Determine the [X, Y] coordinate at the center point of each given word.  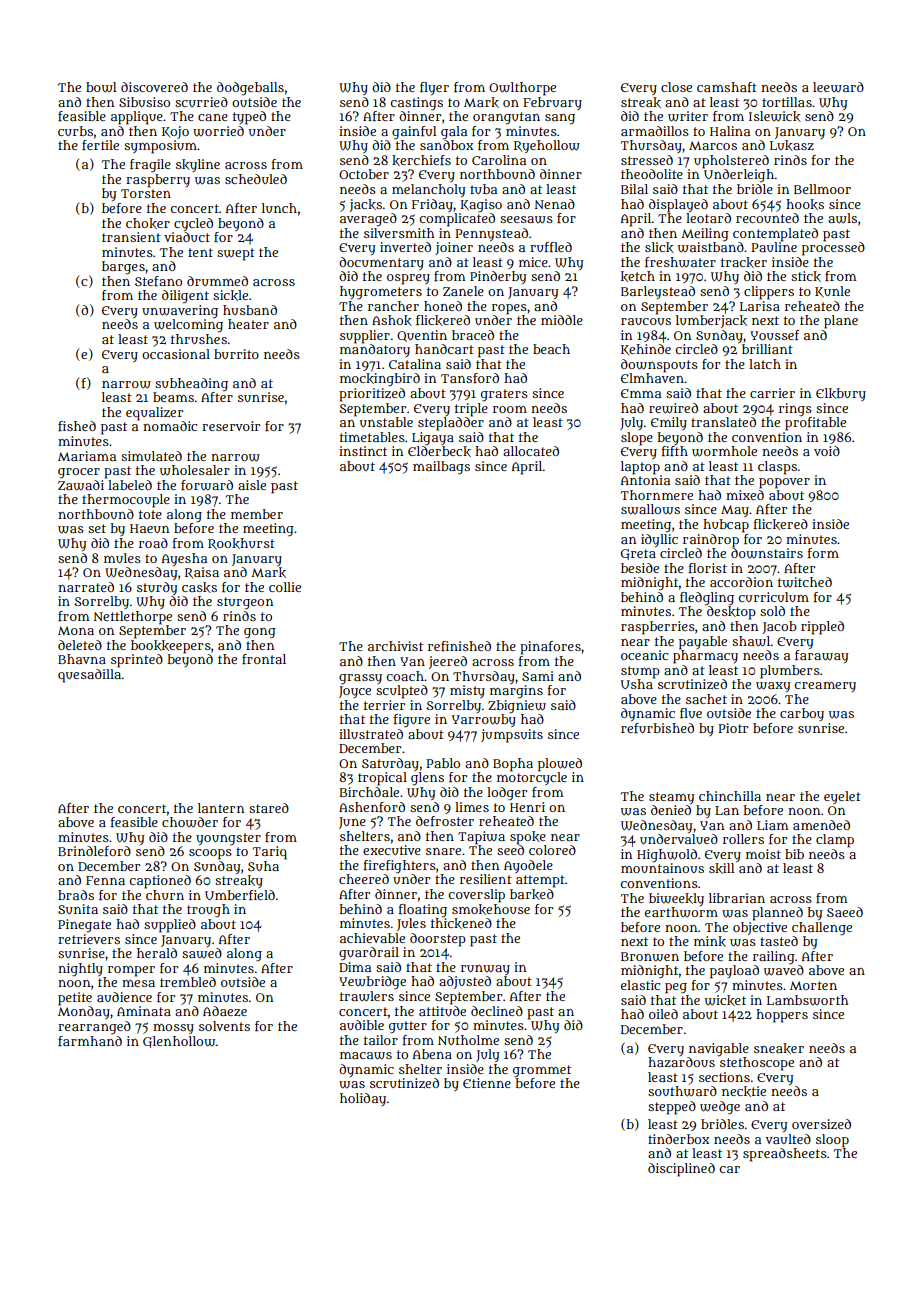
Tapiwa [481, 838]
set [97, 528]
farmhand [90, 1041]
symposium [160, 147]
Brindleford [94, 851]
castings [416, 103]
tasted [779, 941]
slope [637, 439]
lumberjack [711, 321]
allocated [531, 451]
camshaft [727, 87]
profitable [815, 423]
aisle [252, 485]
